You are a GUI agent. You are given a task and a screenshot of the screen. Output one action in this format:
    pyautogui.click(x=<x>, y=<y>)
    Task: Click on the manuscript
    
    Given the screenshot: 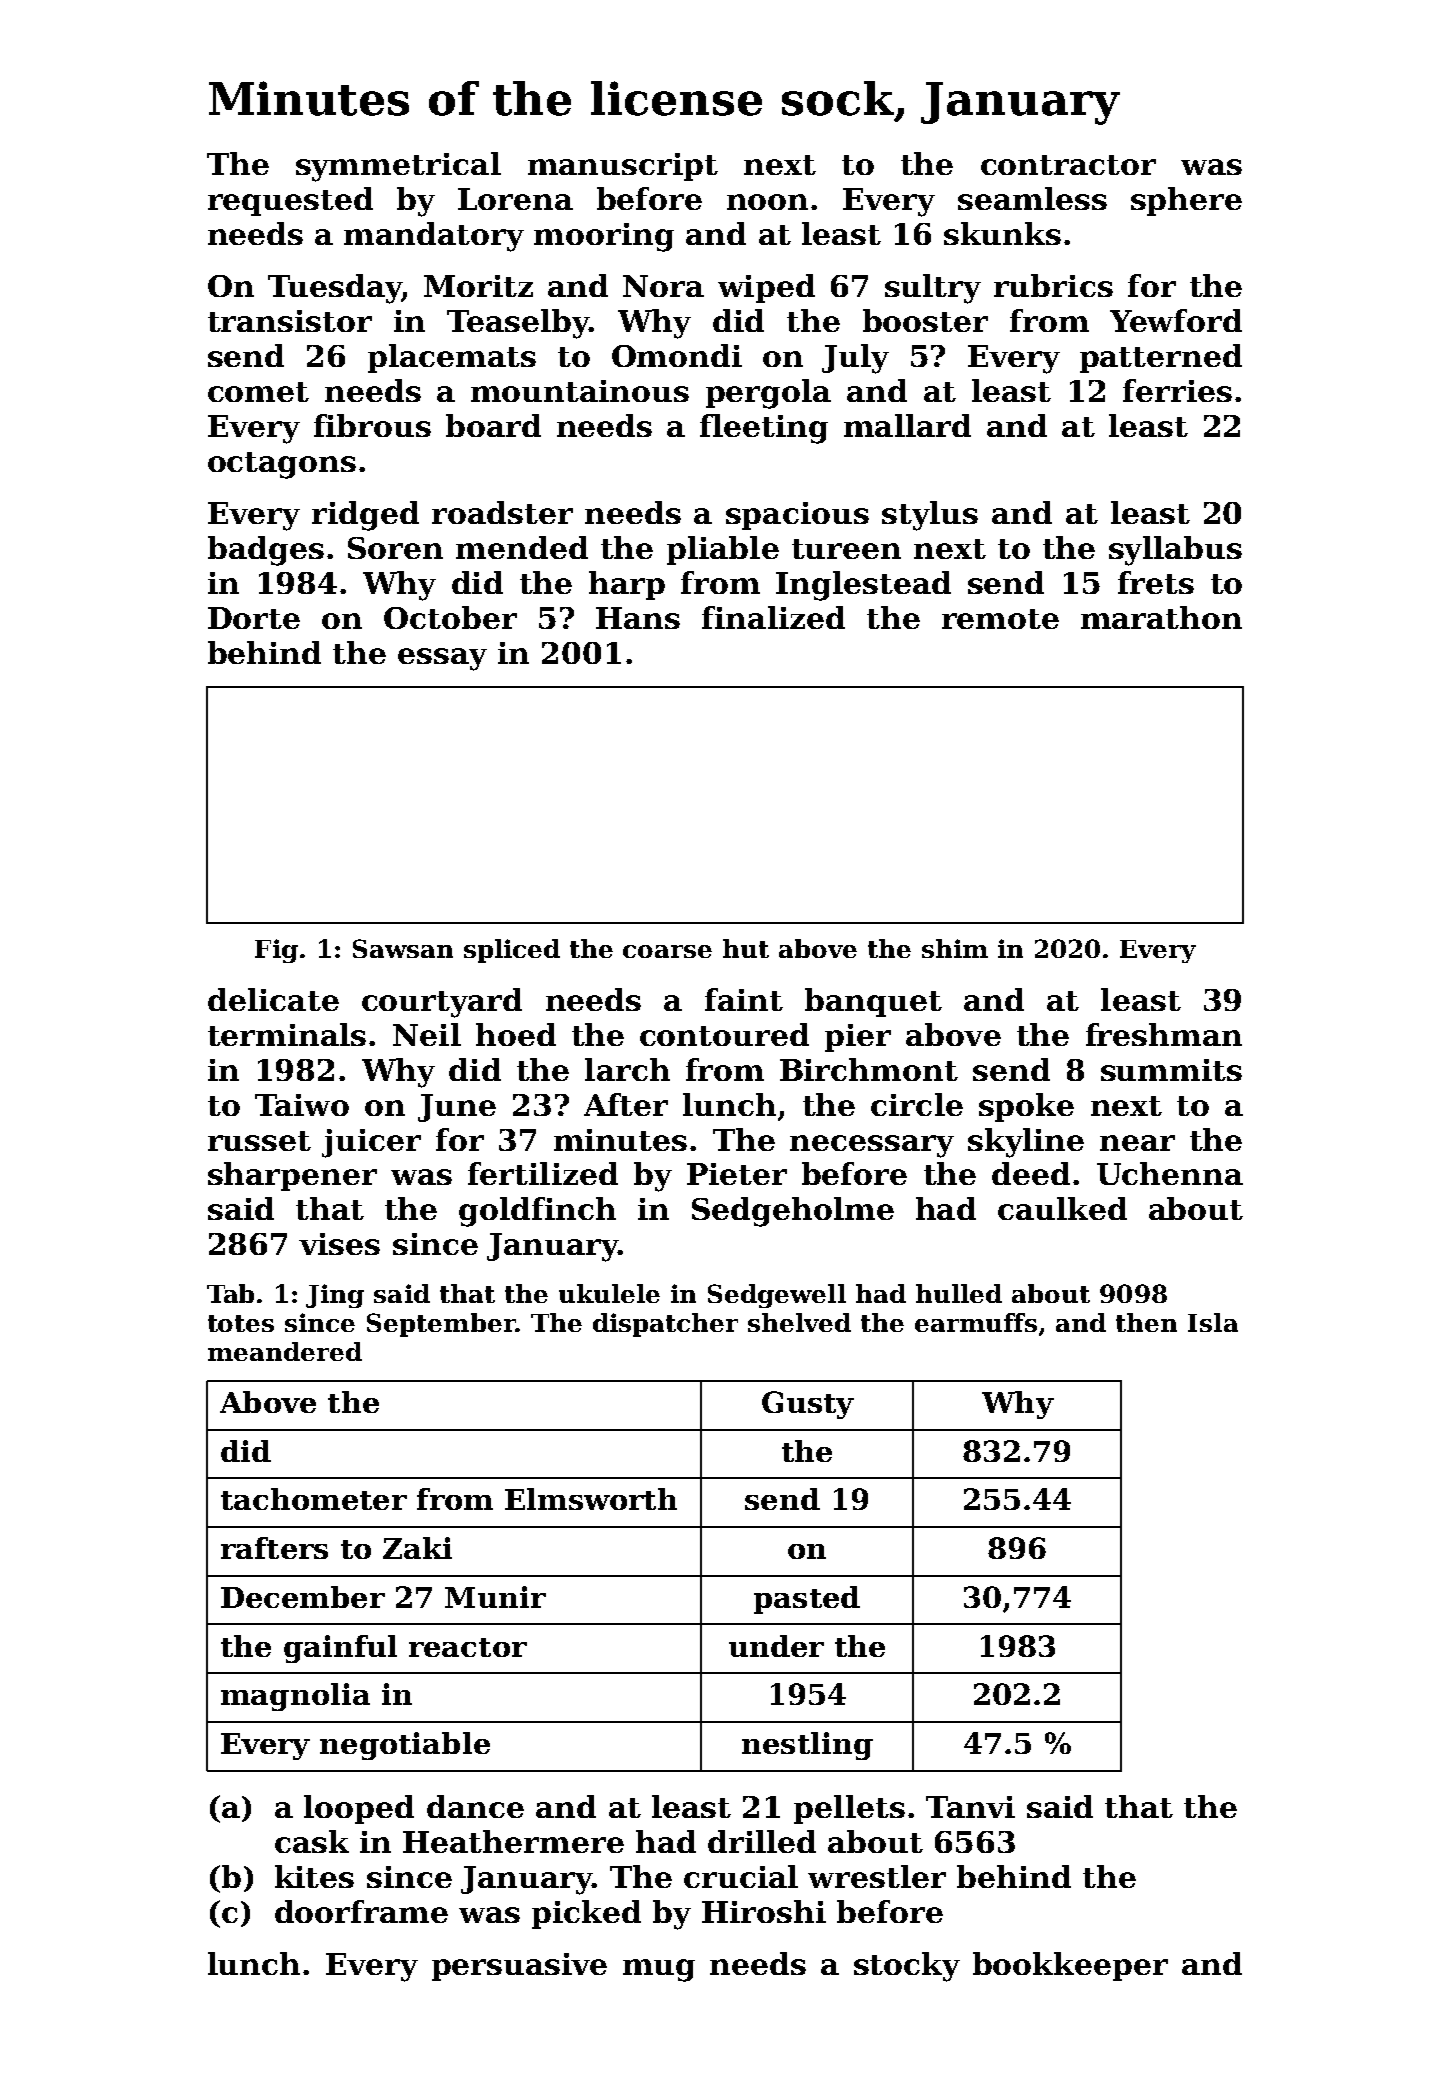 What is the action you would take?
    pyautogui.click(x=623, y=167)
